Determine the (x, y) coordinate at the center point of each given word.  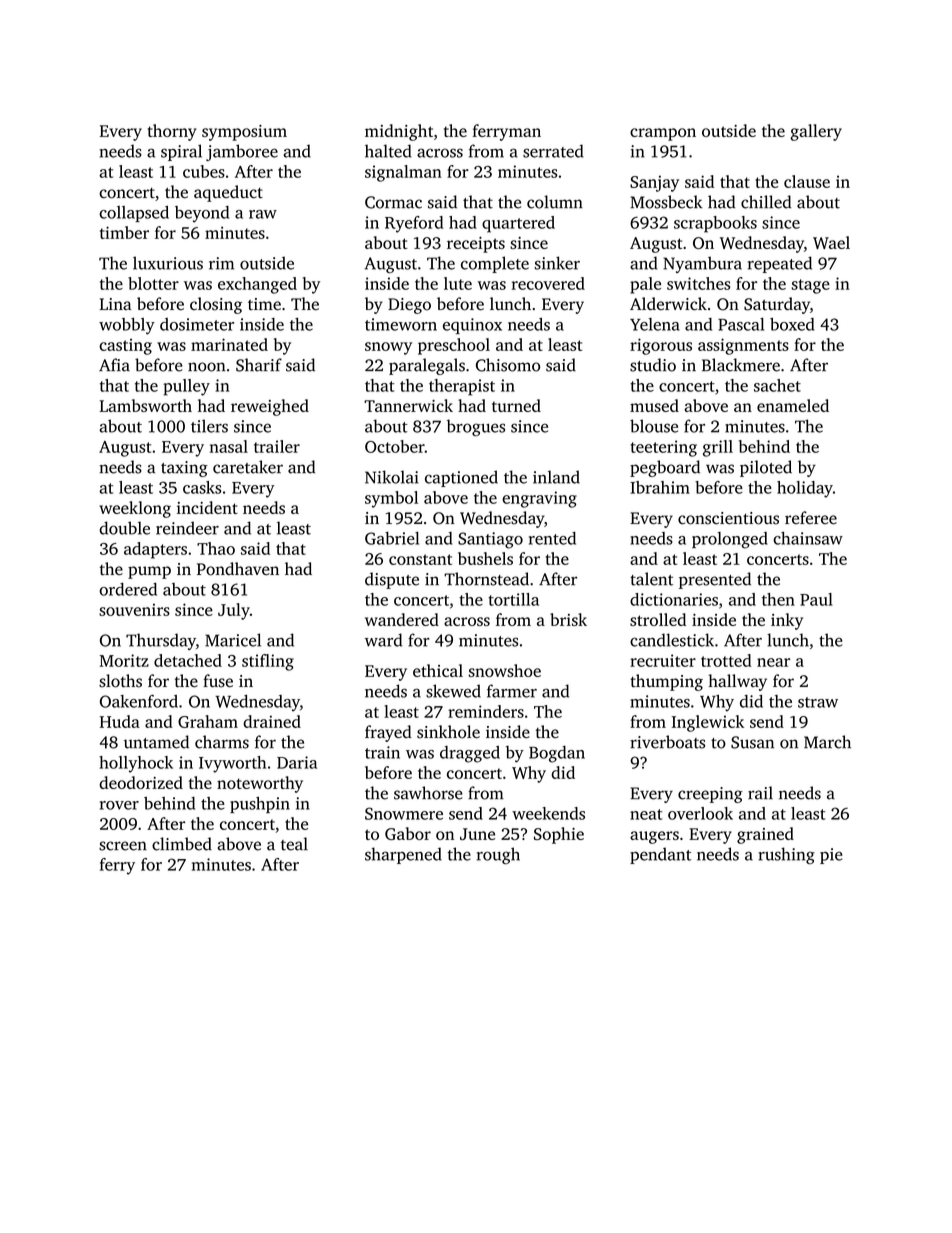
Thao (216, 548)
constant (420, 559)
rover (119, 805)
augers (654, 837)
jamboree (242, 152)
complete (495, 264)
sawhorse (428, 793)
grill (718, 448)
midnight (399, 132)
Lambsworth (145, 405)
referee (811, 518)
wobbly (127, 326)
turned (516, 405)
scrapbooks (715, 224)
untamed (156, 742)
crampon (663, 134)
